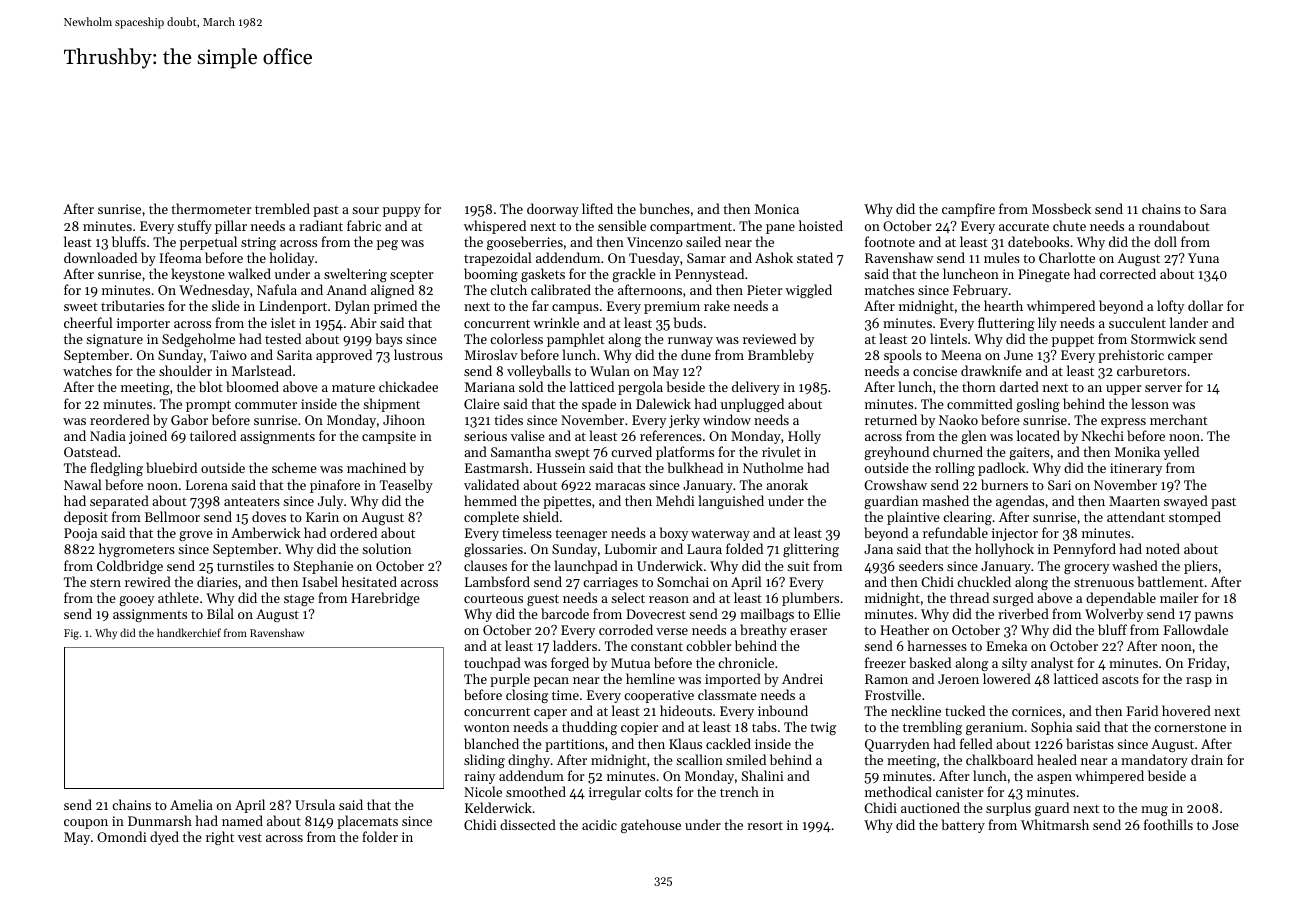 This screenshot has width=1308, height=924. I want to click on Nadia, so click(108, 435).
